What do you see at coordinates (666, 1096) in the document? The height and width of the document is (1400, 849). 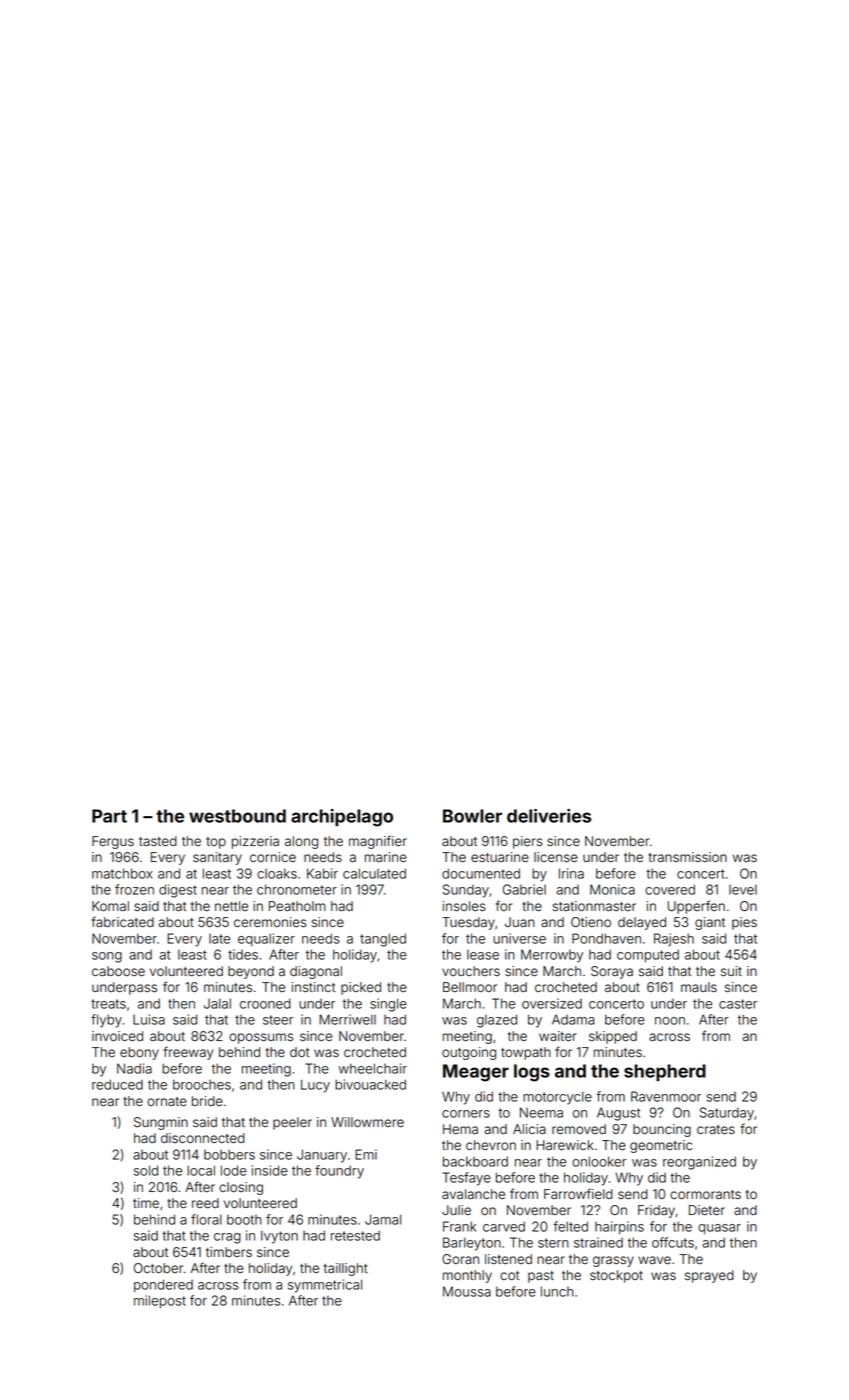 I see `Ravenmoor` at bounding box center [666, 1096].
